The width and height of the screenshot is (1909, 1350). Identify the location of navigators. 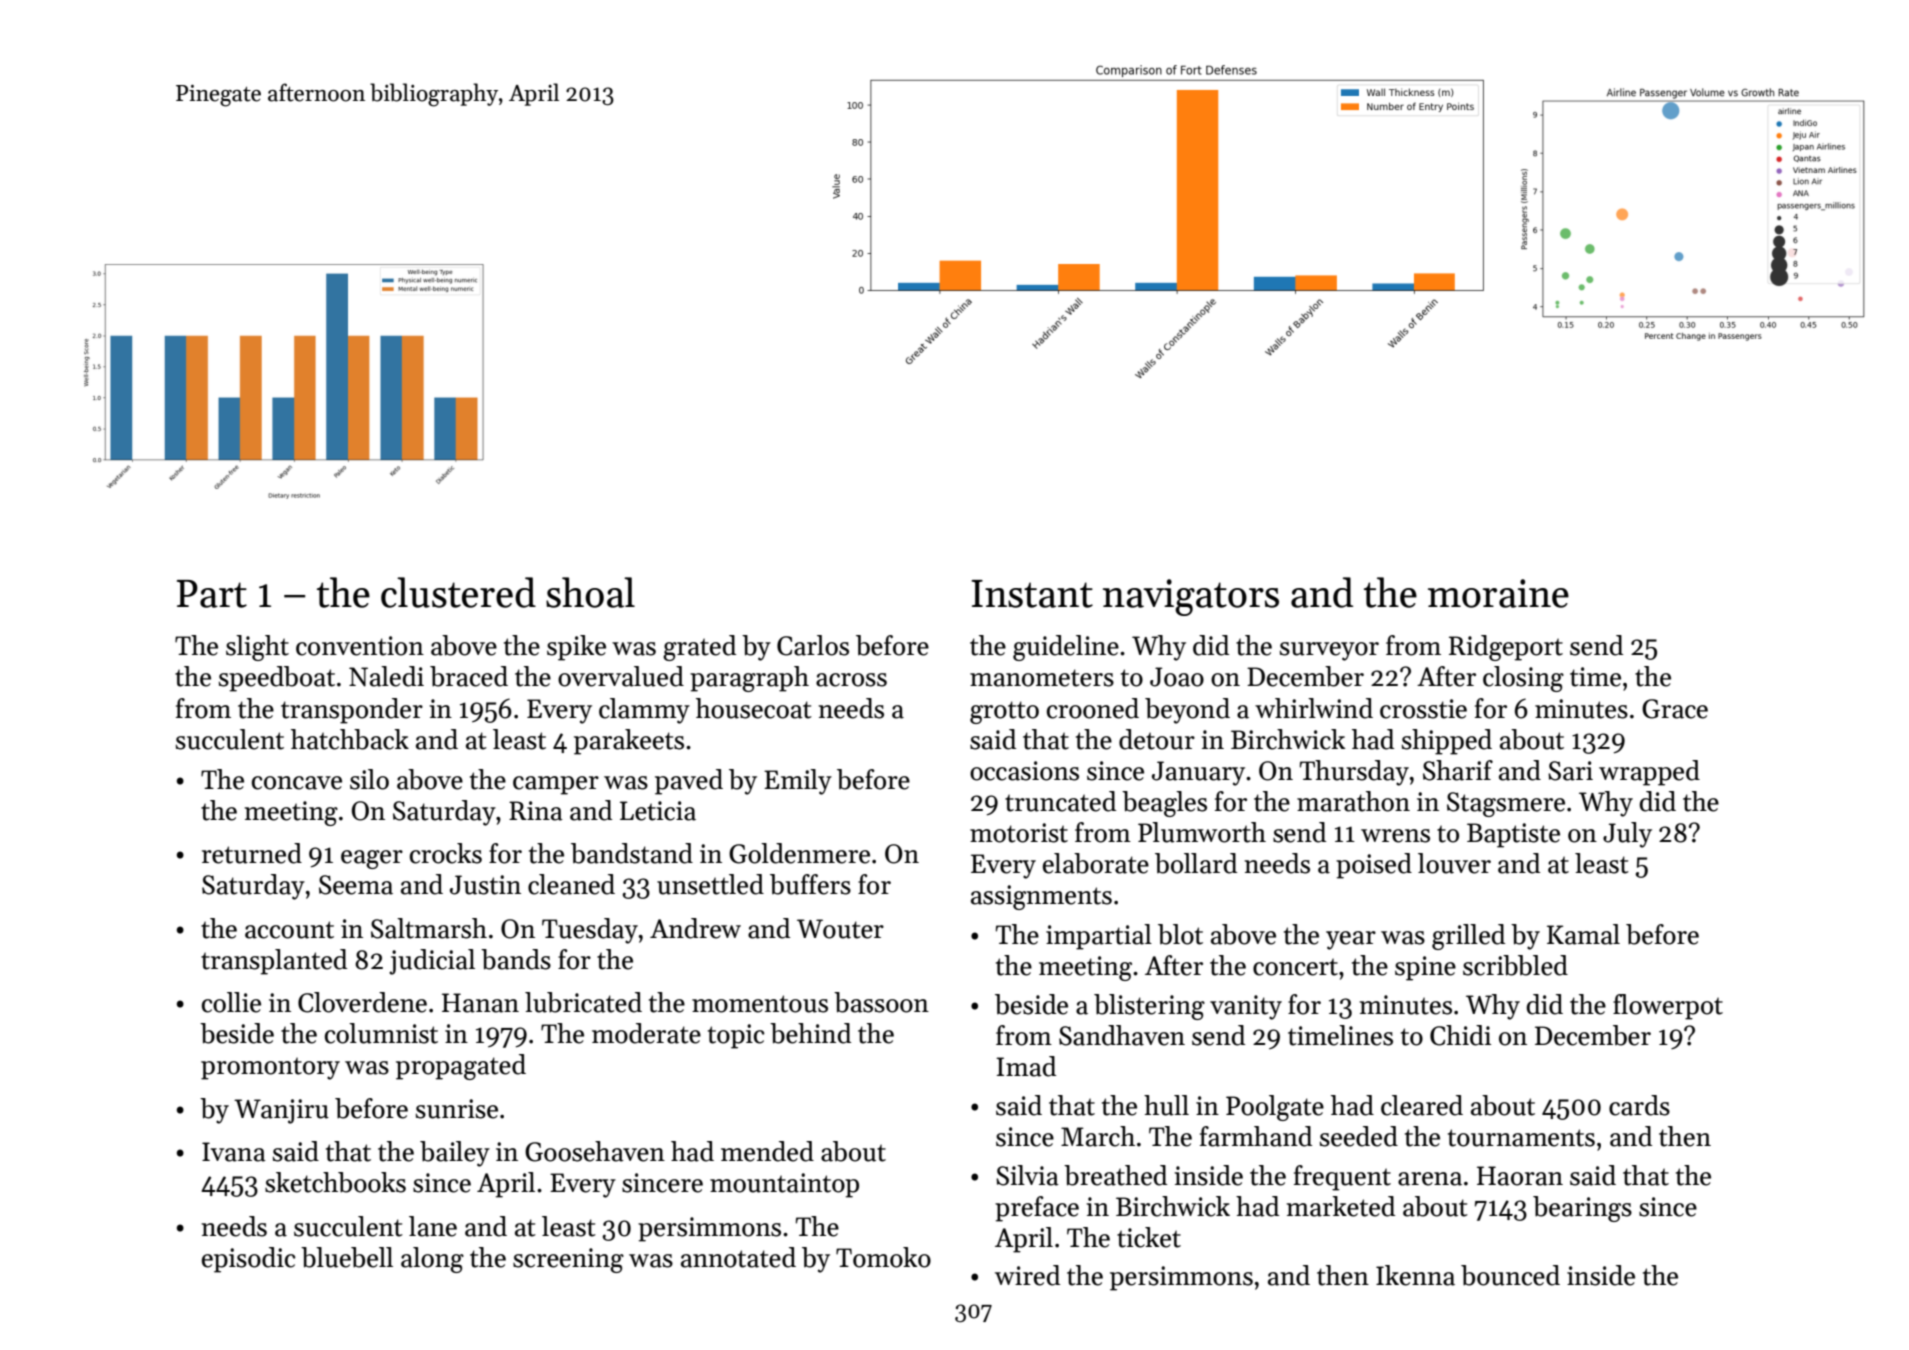
(1191, 597).
